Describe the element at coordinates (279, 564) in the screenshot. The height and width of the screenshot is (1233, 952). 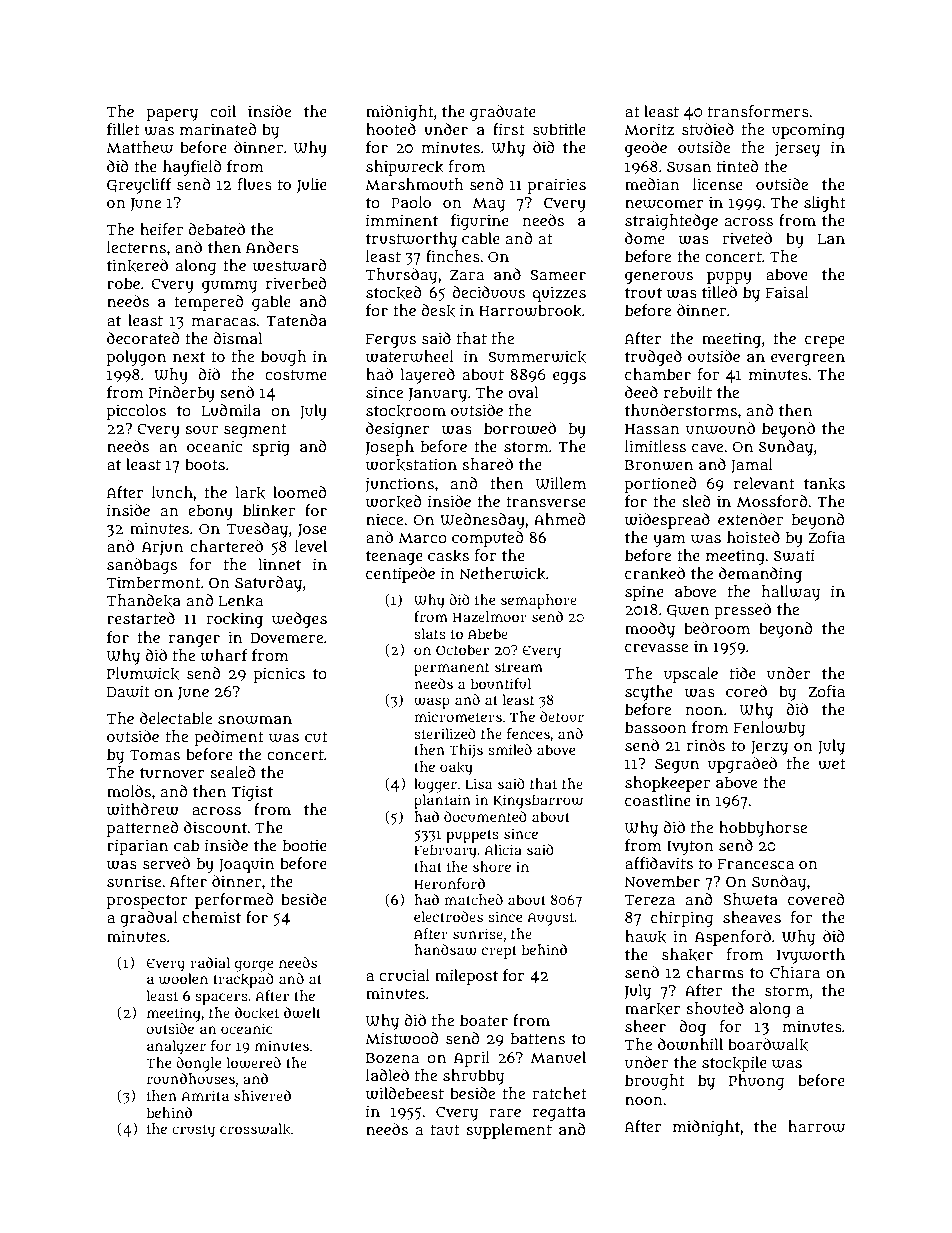
I see `linnet` at that location.
